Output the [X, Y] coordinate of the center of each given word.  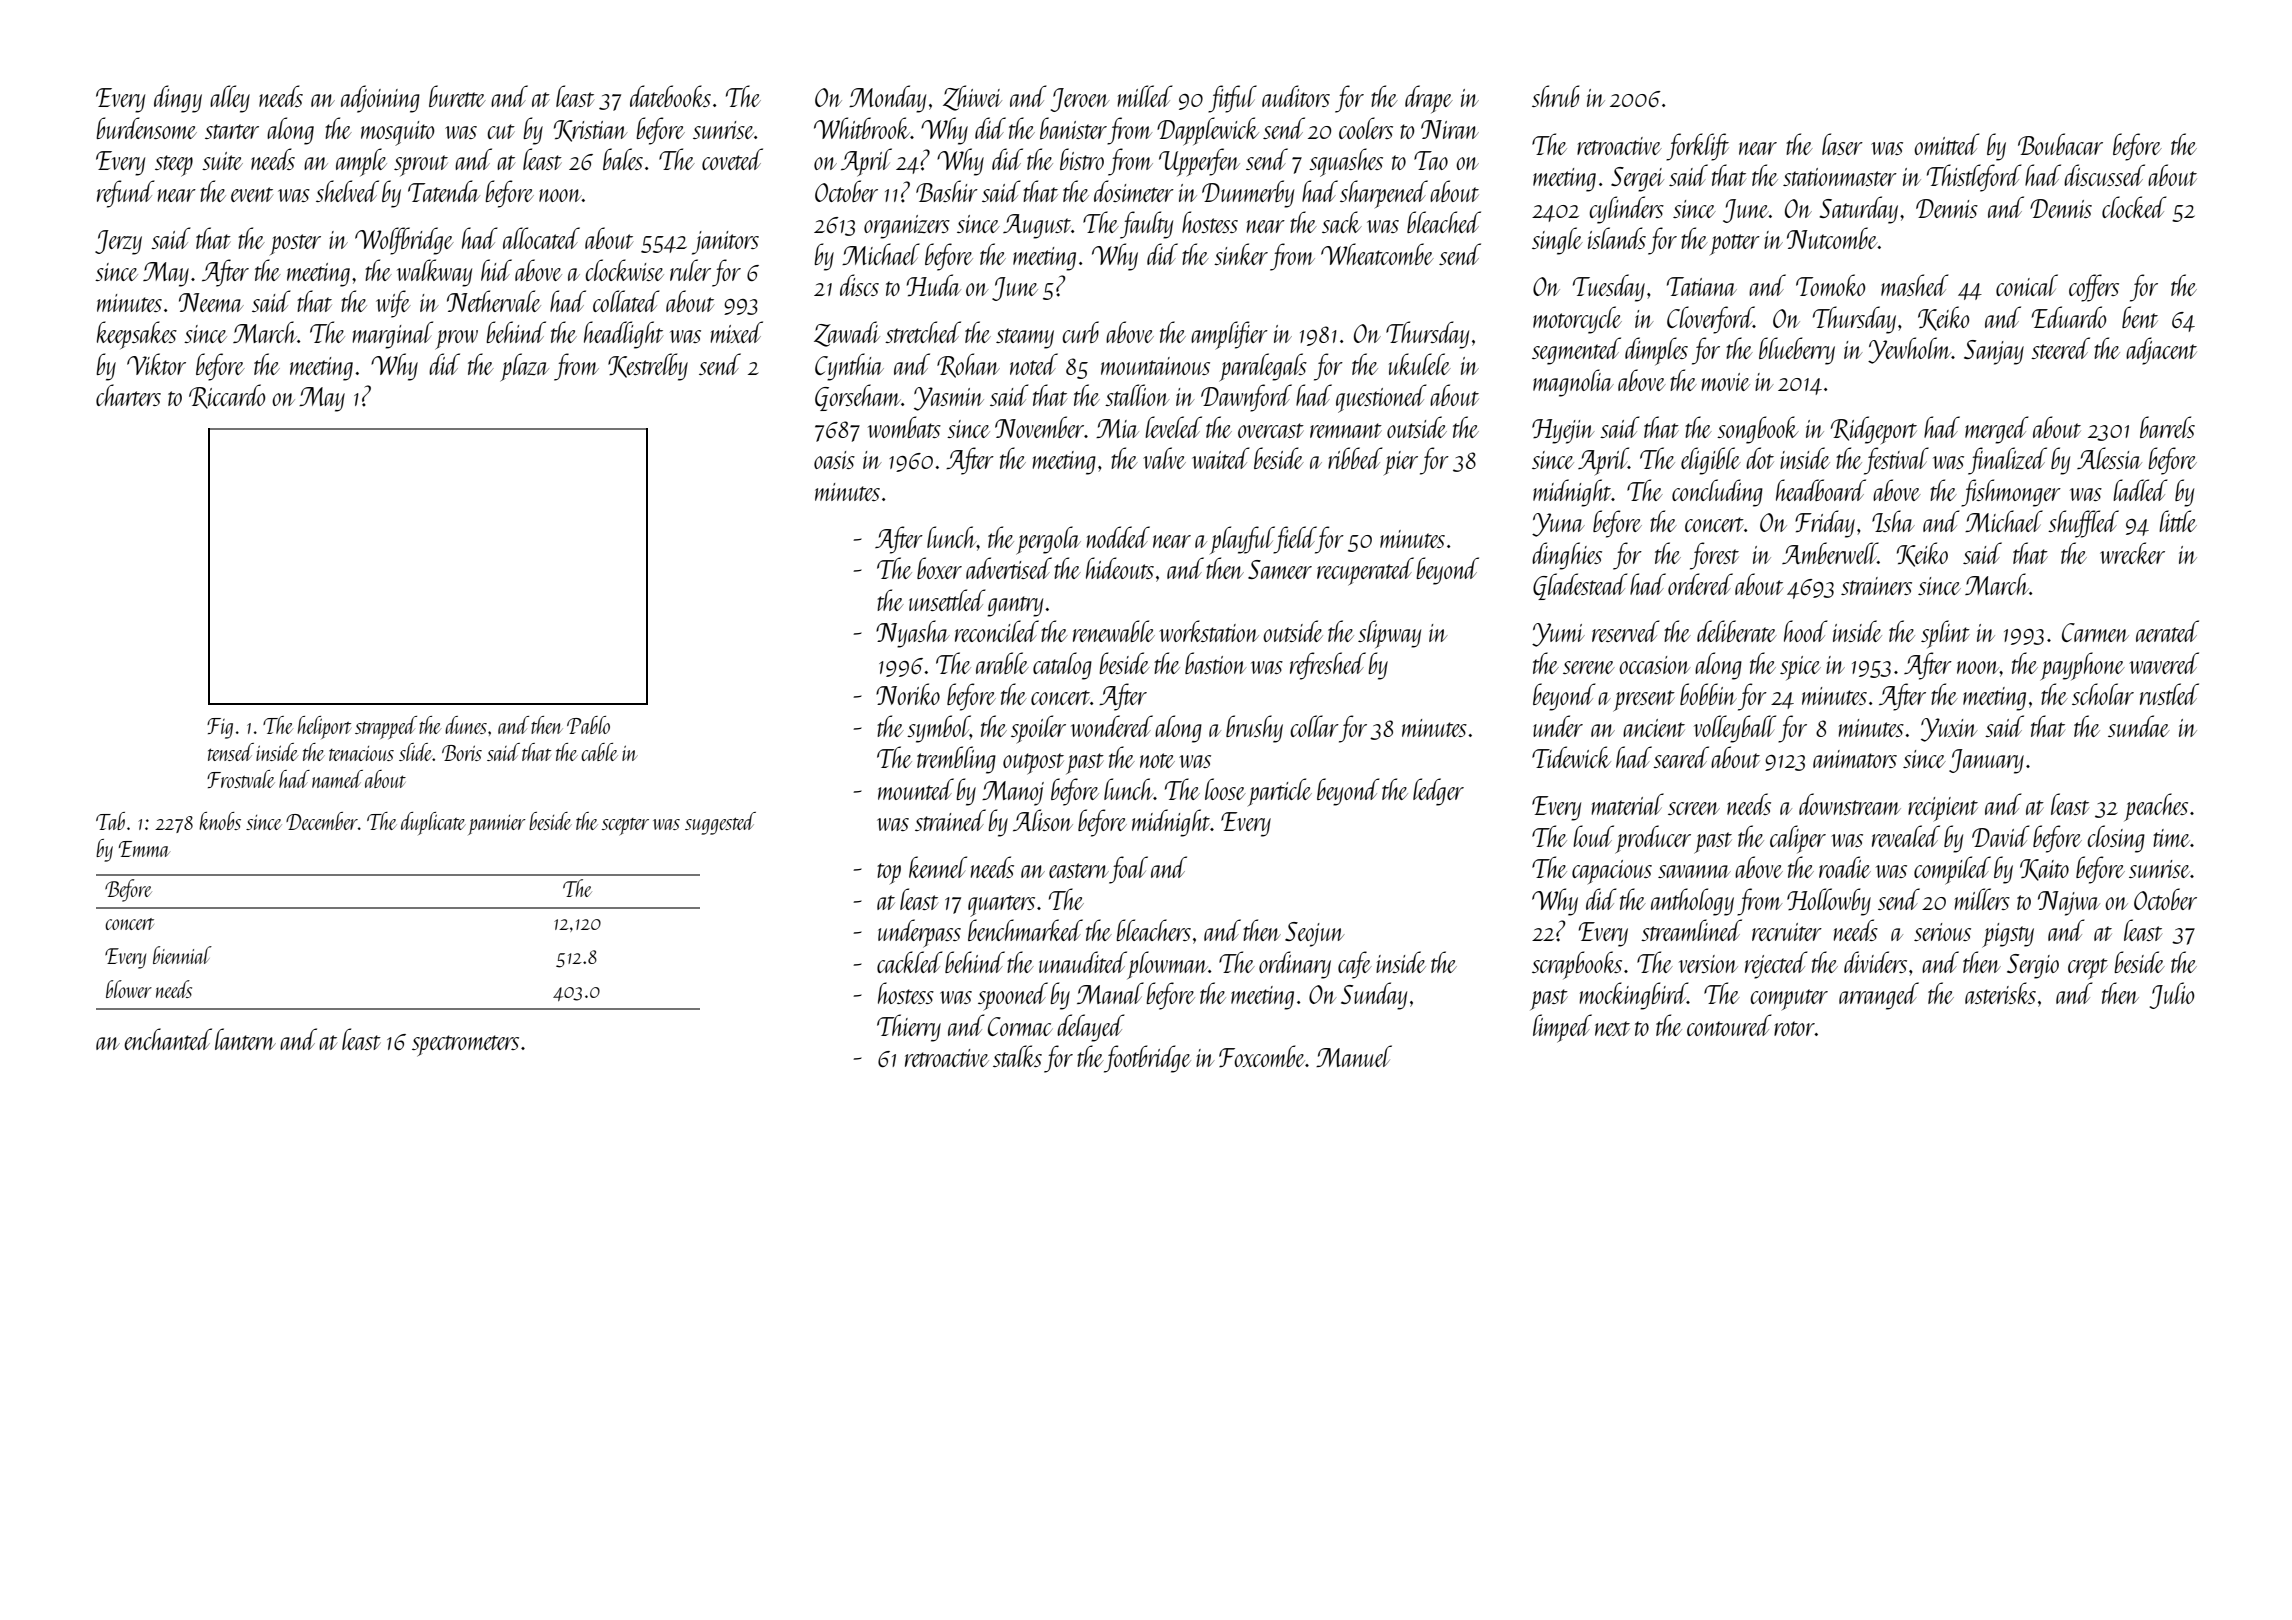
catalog [1062, 666]
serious [1942, 932]
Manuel [1354, 1056]
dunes [466, 725]
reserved [1626, 631]
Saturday [1858, 210]
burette [457, 96]
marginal [392, 335]
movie [1725, 382]
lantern [245, 1039]
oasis [834, 460]
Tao [1431, 160]
